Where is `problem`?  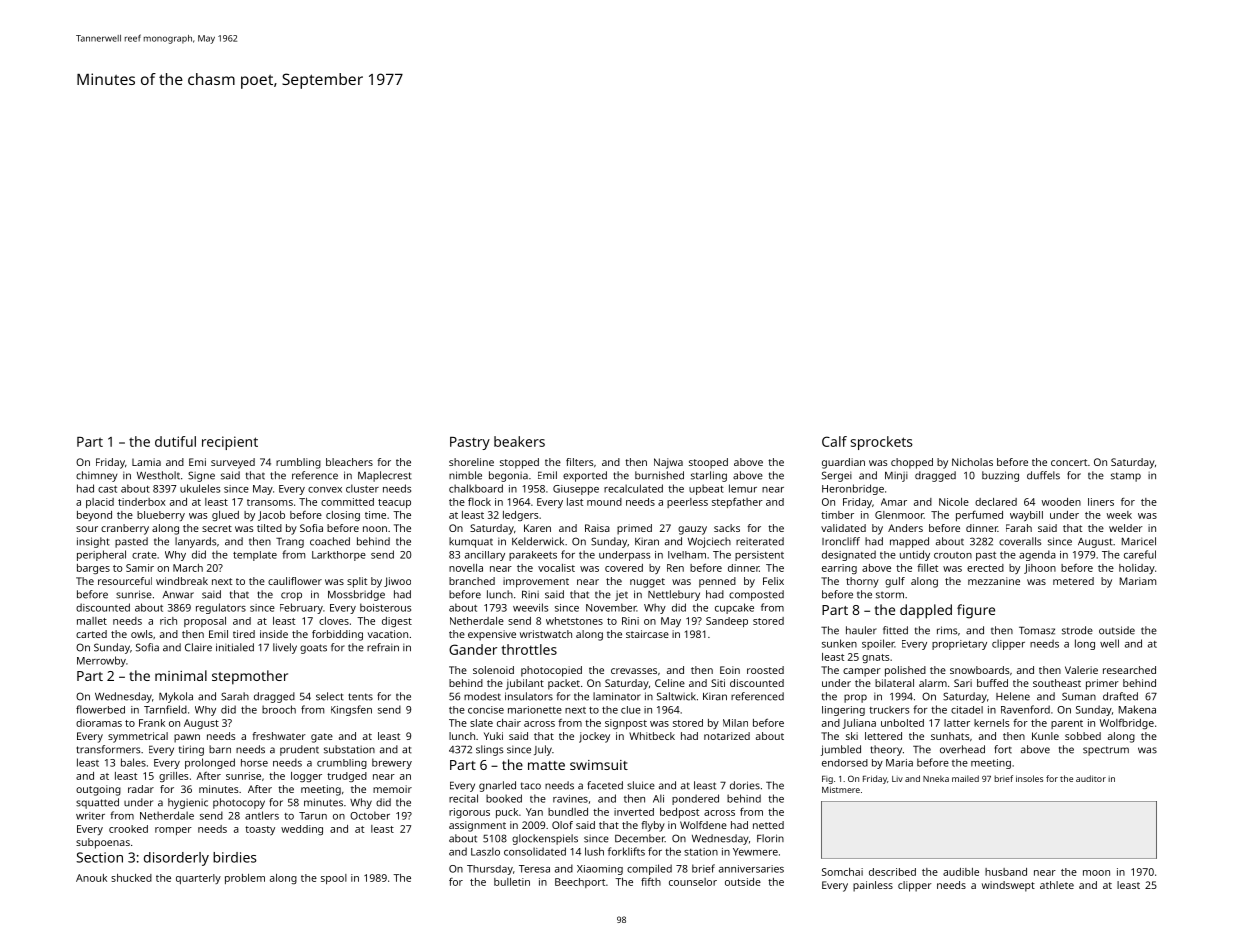 problem is located at coordinates (245, 879).
